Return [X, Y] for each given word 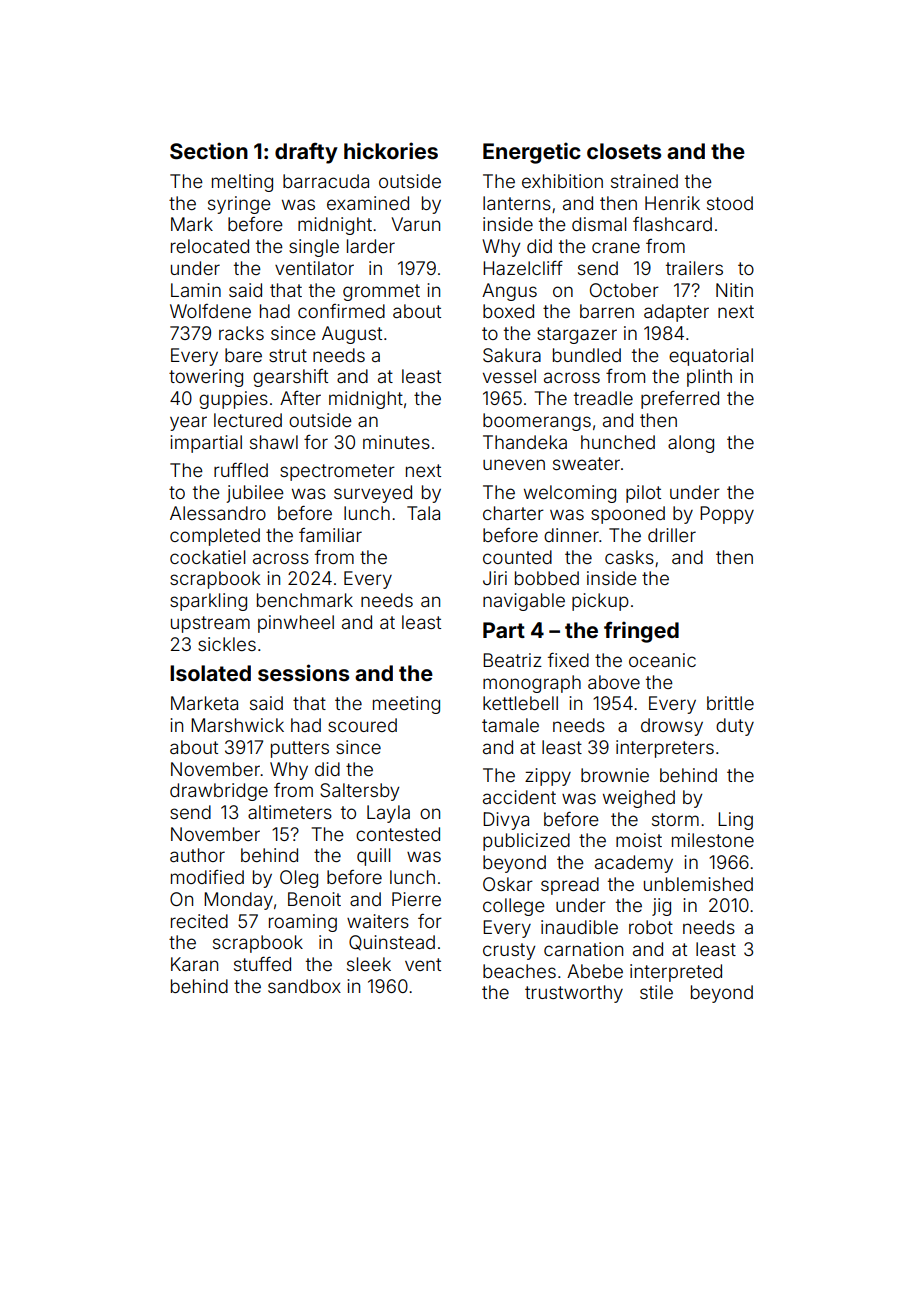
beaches [519, 971]
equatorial [711, 357]
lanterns [517, 203]
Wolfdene [210, 311]
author [197, 855]
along [691, 444]
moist [639, 840]
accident [519, 797]
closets [624, 151]
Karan [194, 964]
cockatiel [207, 557]
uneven [514, 464]
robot [651, 927]
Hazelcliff [523, 268]
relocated [210, 246]
